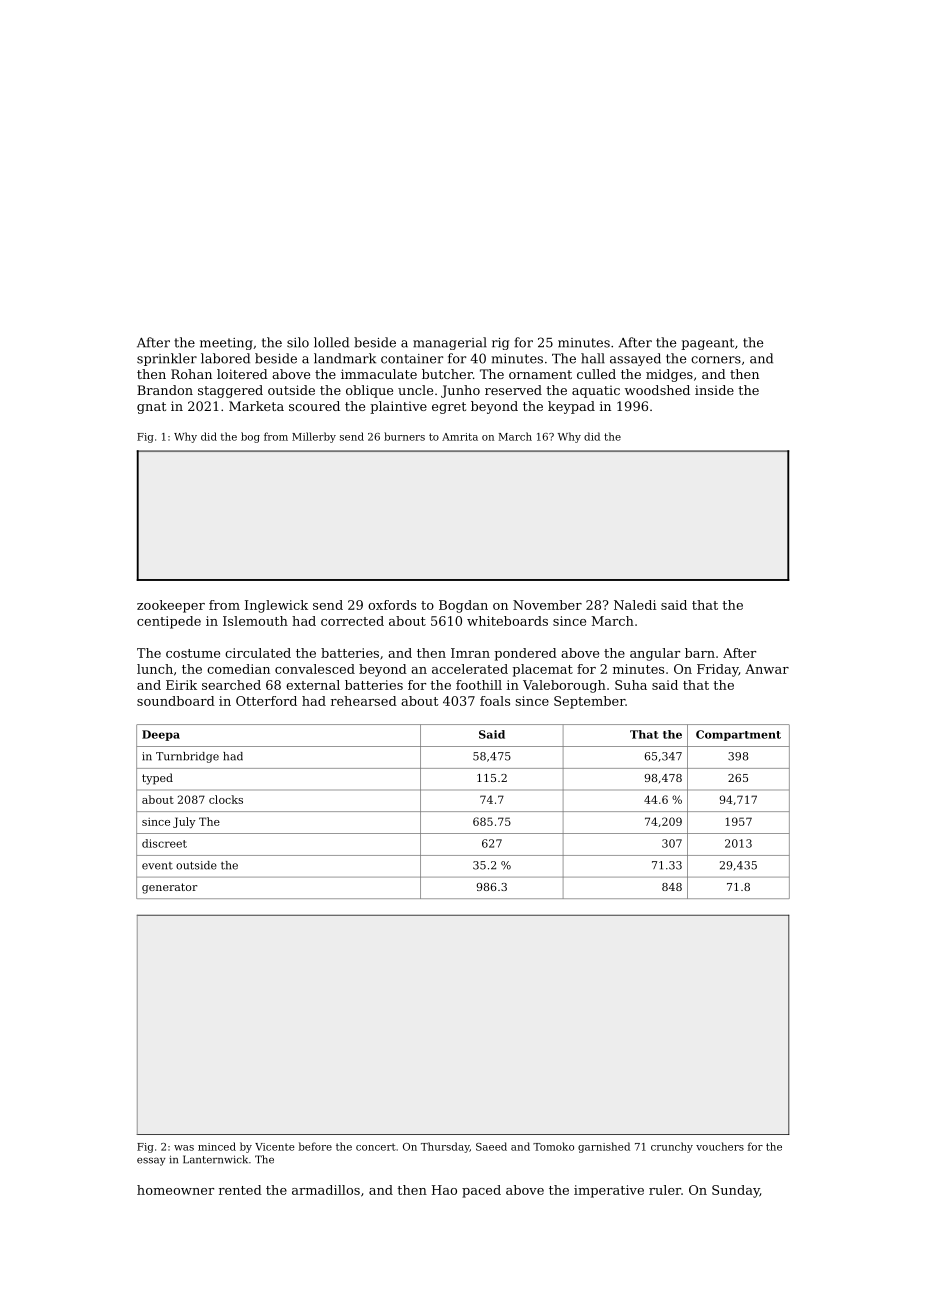 Image resolution: width=926 pixels, height=1315 pixels. What do you see at coordinates (171, 606) in the page?
I see `zookeeper` at bounding box center [171, 606].
